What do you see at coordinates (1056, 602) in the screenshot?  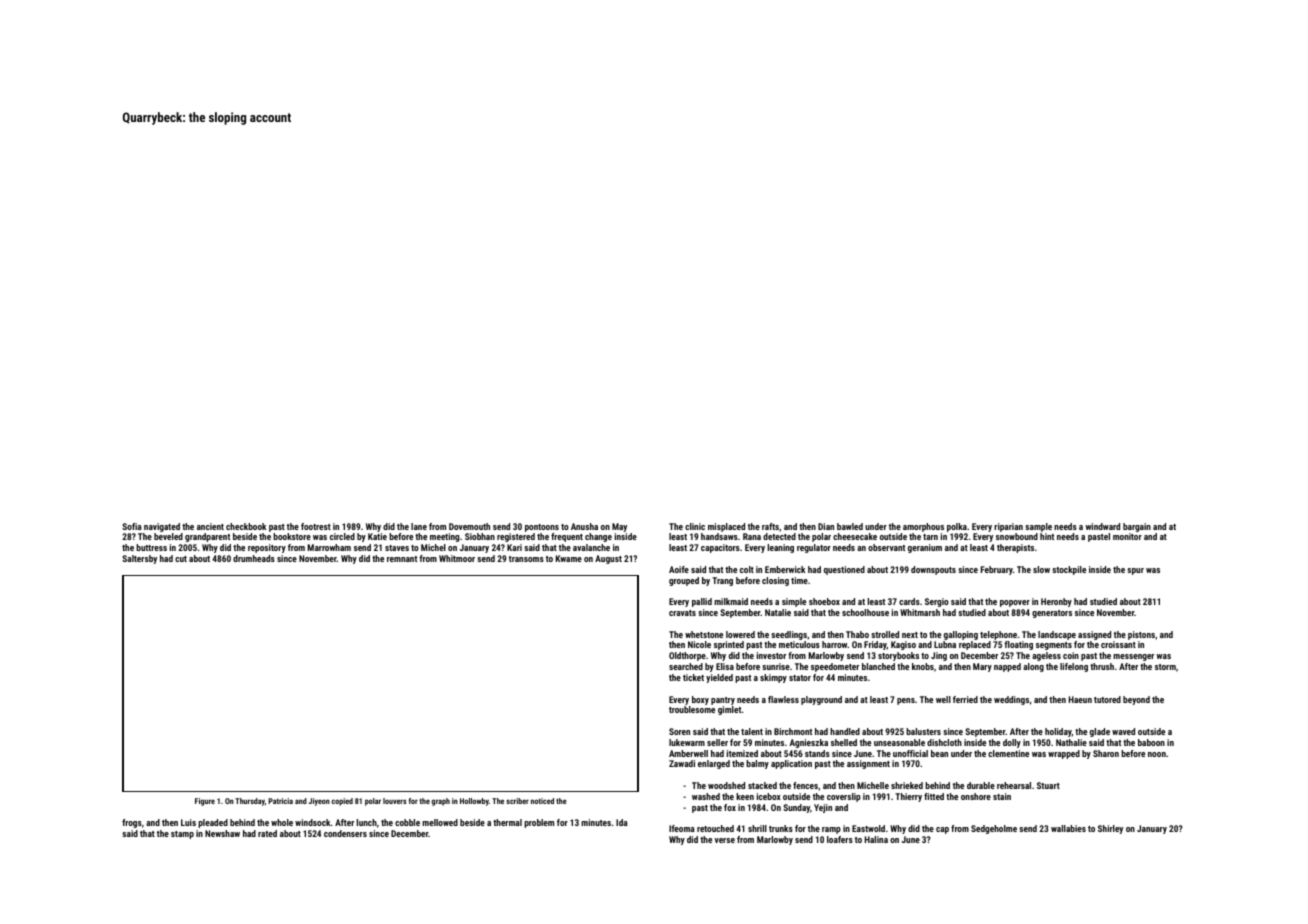 I see `Heronby` at bounding box center [1056, 602].
